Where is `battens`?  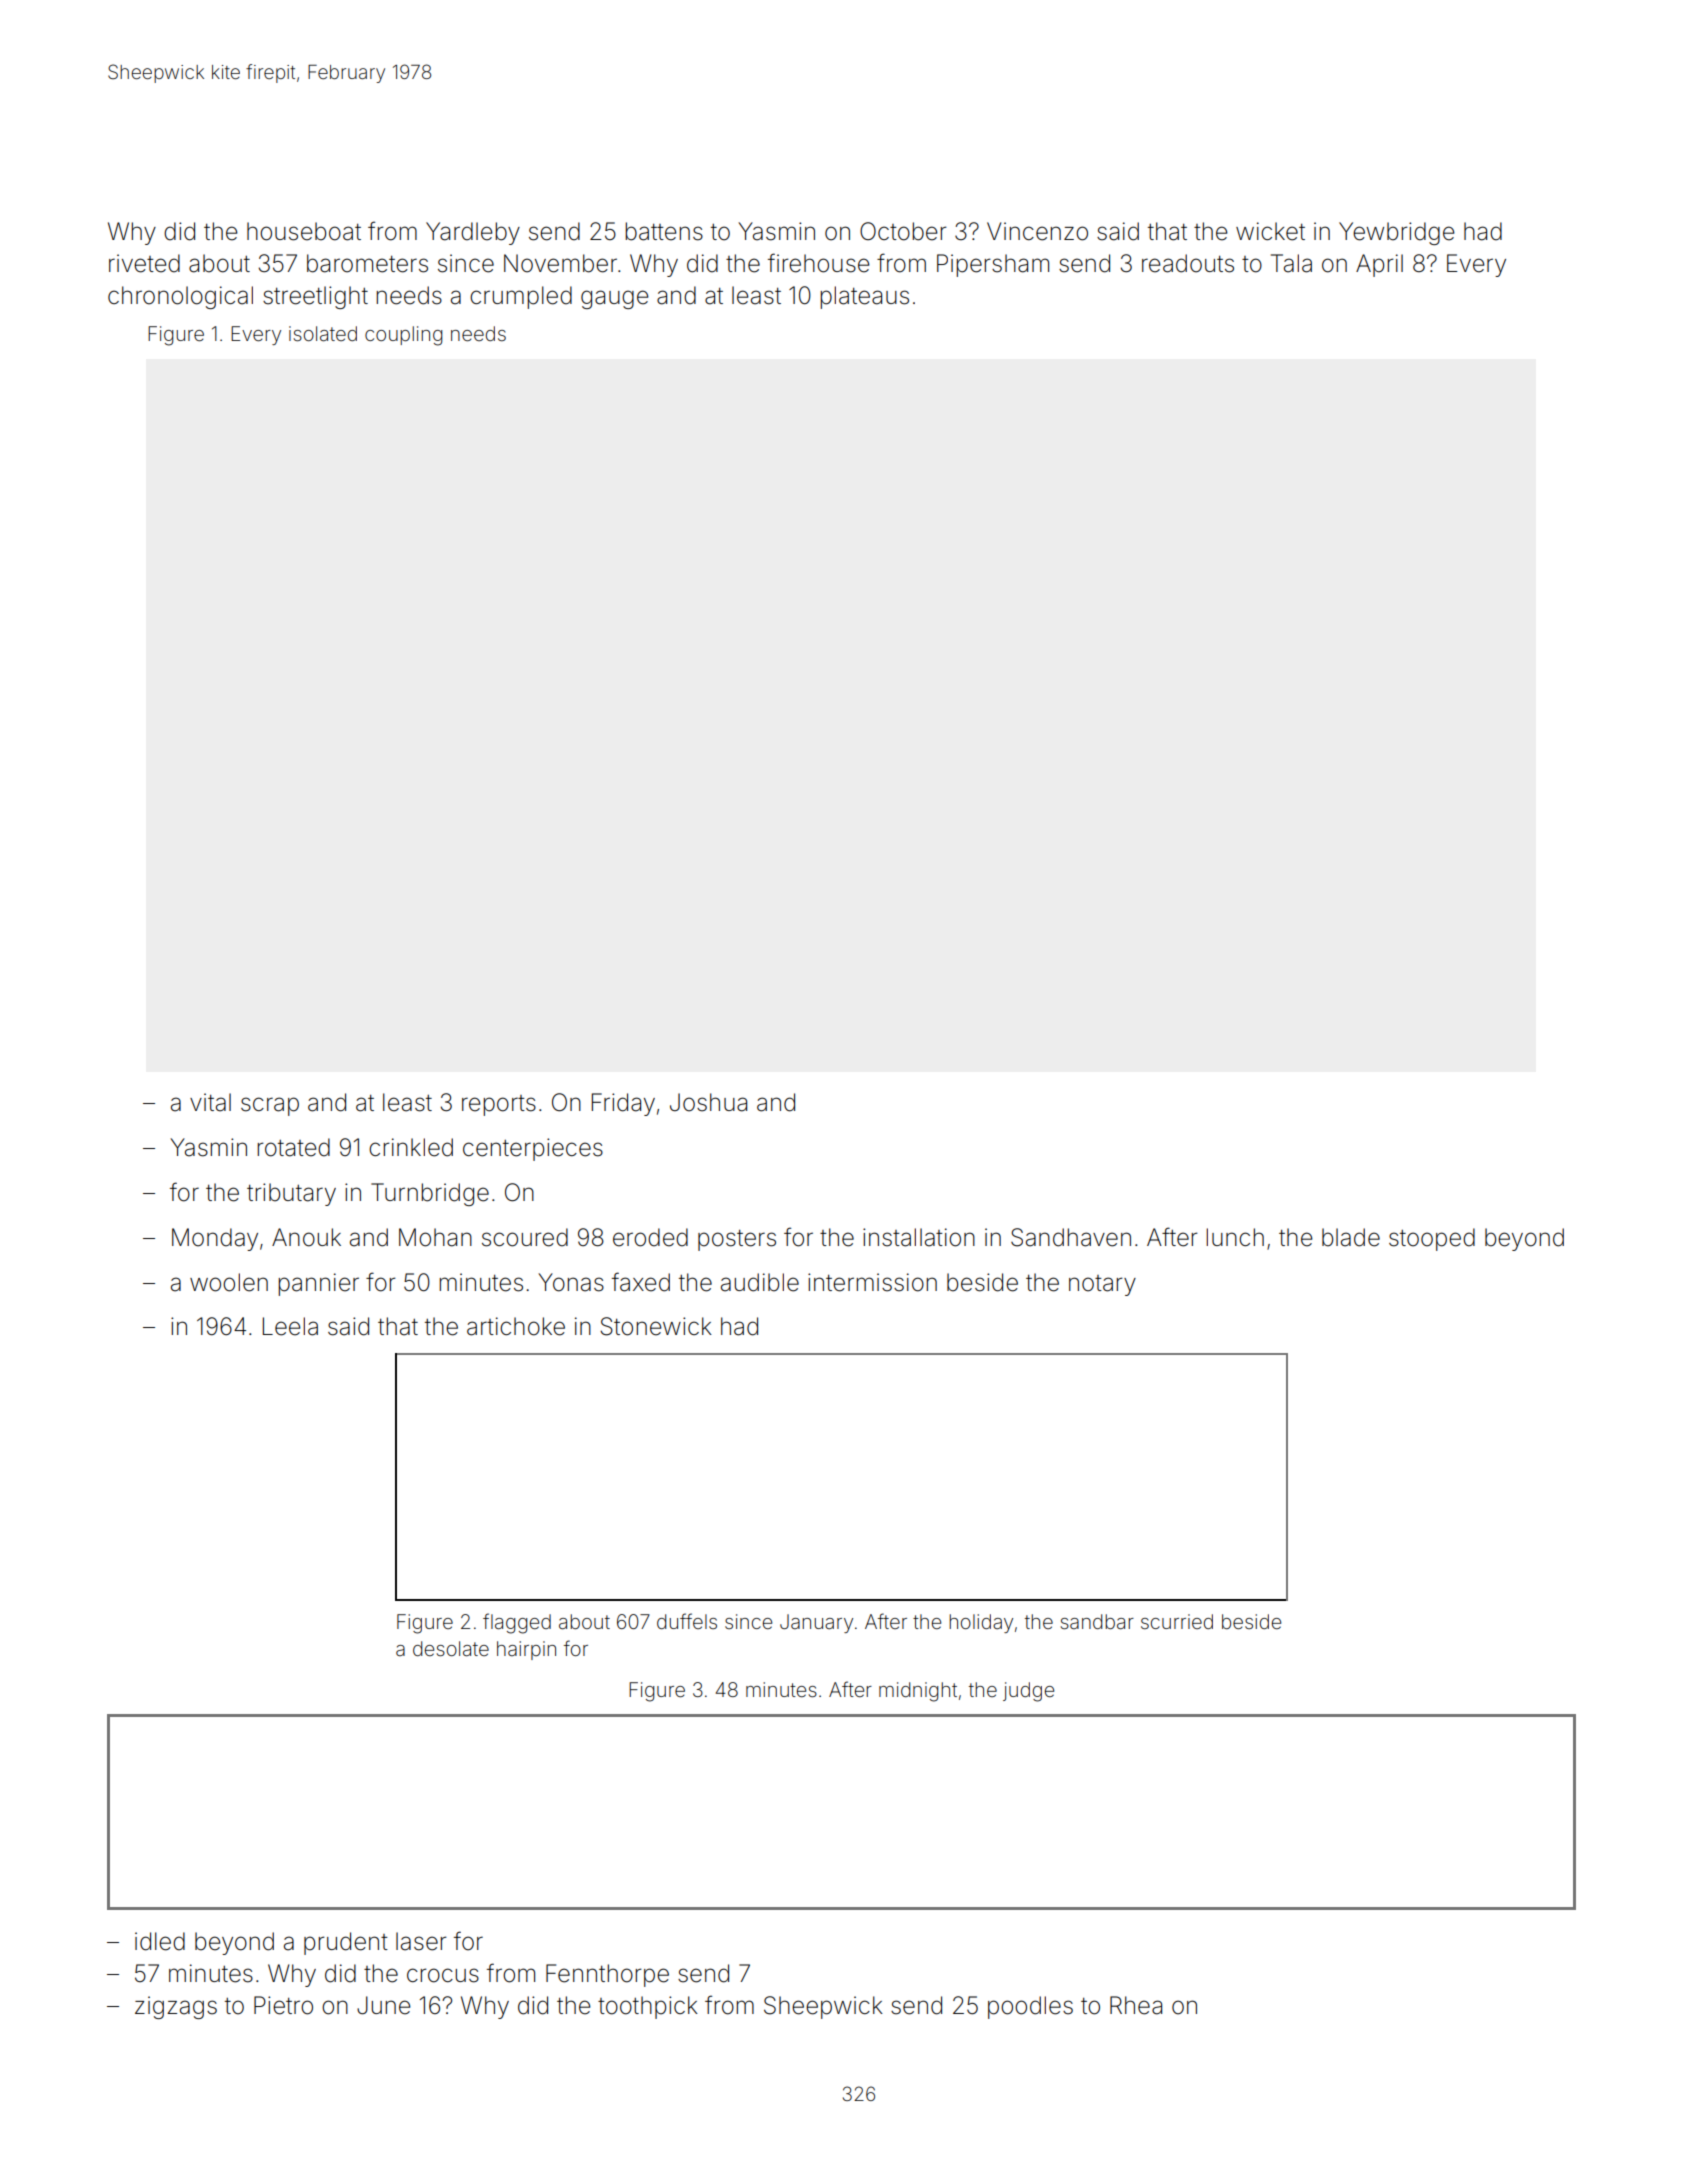 battens is located at coordinates (664, 231).
